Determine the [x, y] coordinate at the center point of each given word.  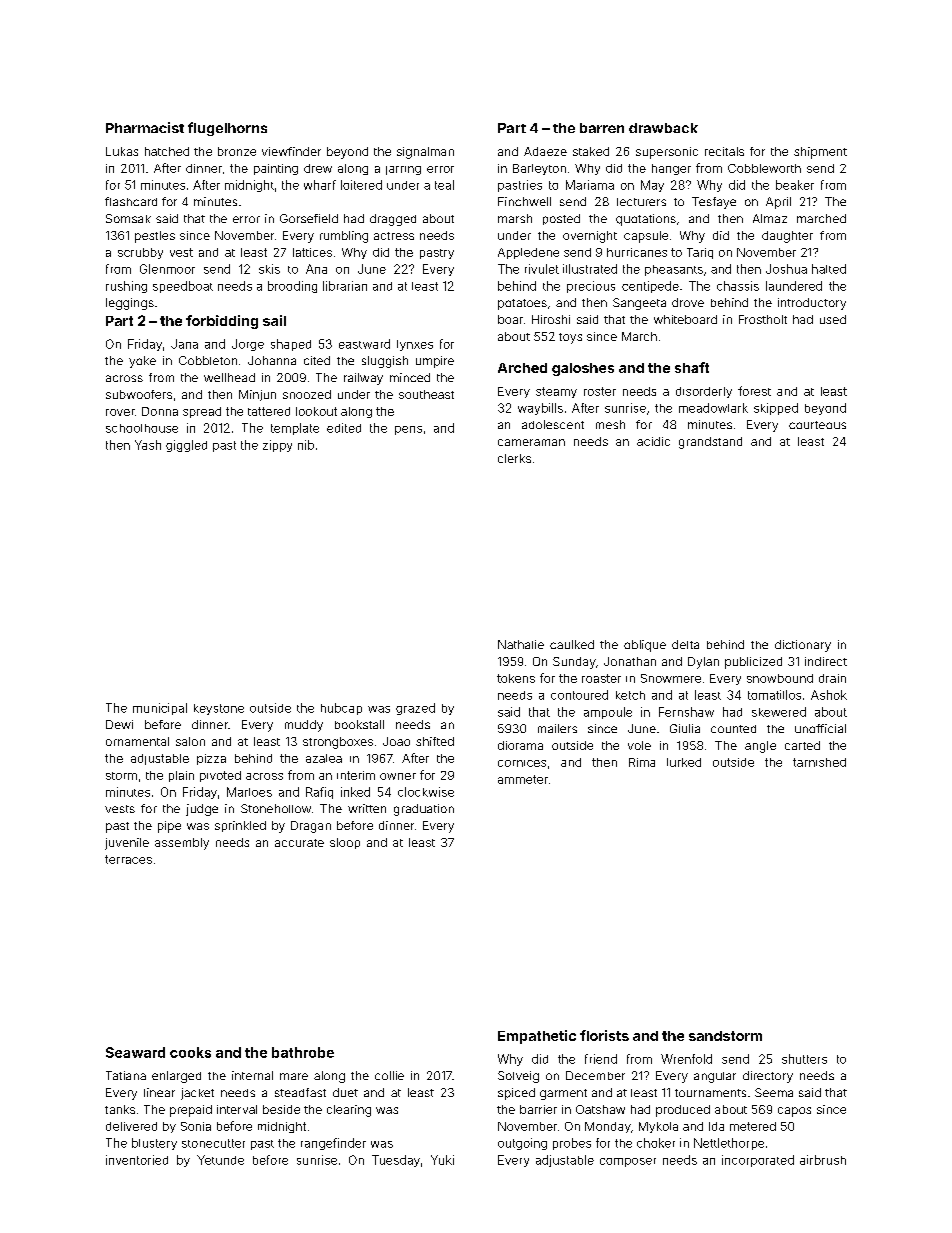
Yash [148, 445]
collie [389, 1075]
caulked [572, 644]
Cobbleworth [764, 168]
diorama [520, 745]
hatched [167, 151]
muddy [304, 726]
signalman [425, 153]
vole [639, 745]
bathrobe [303, 1052]
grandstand [710, 443]
